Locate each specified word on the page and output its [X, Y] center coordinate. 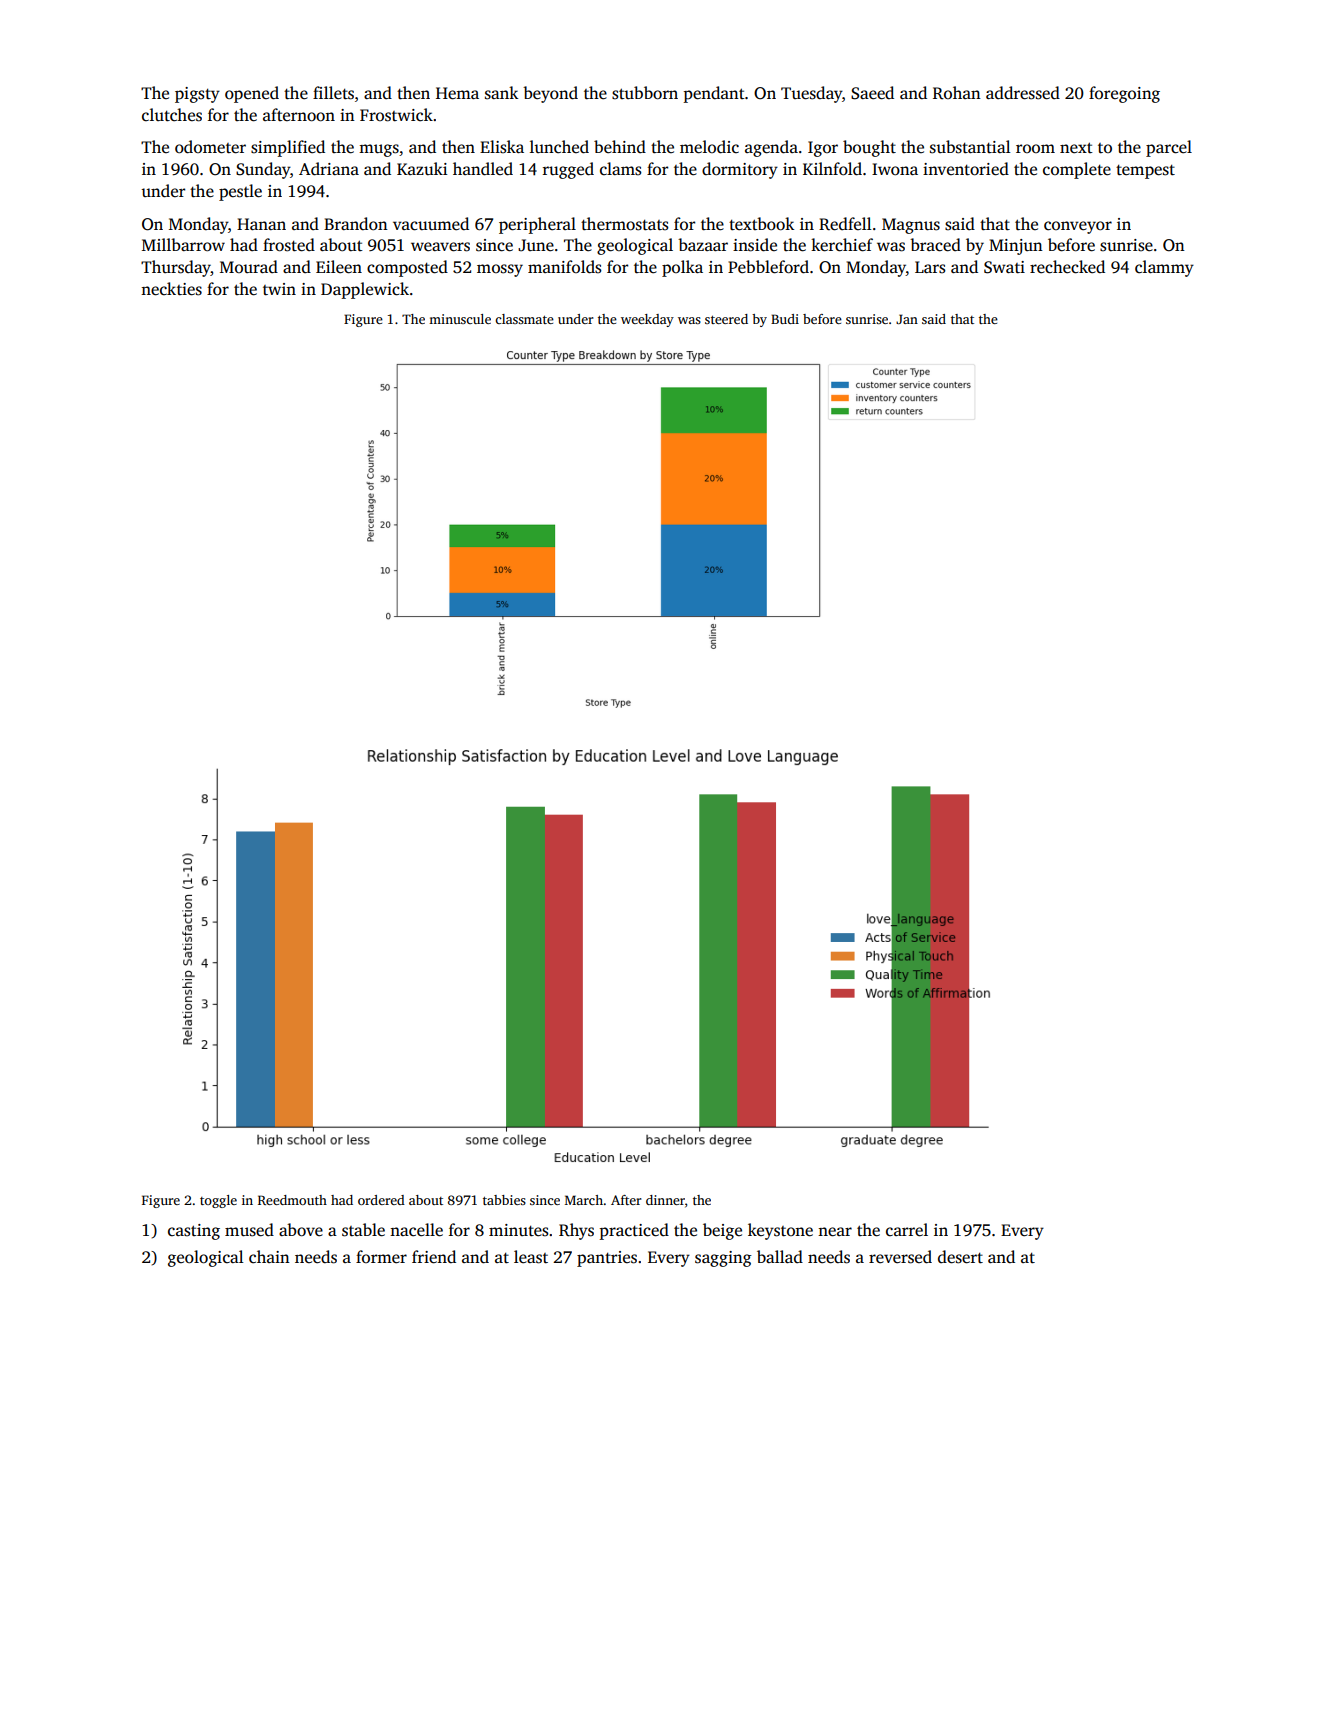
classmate [524, 319]
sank [501, 93]
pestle [240, 192]
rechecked [1067, 267]
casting [194, 1232]
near [835, 1232]
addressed [1023, 93]
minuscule [460, 319]
